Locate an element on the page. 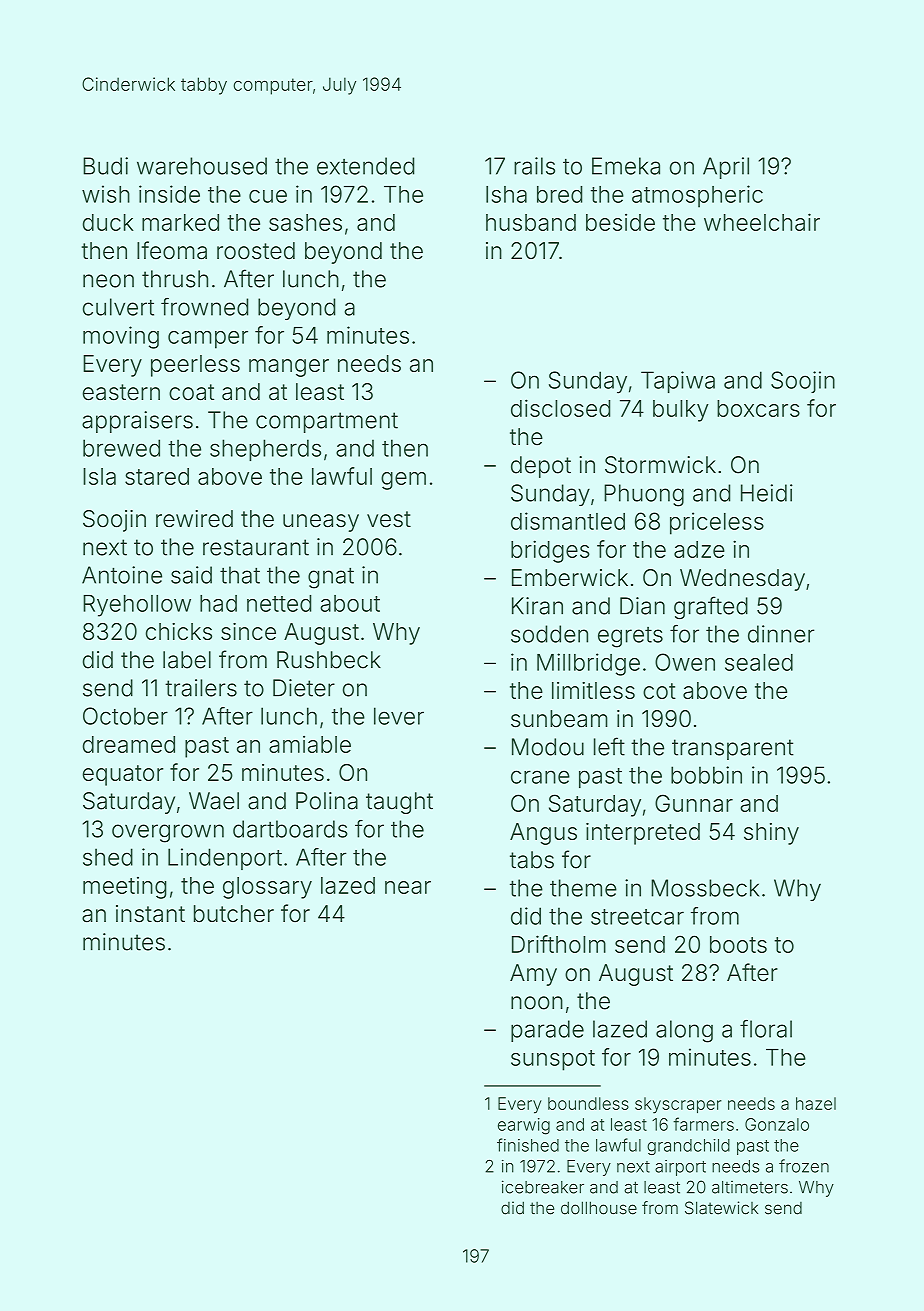  Budi is located at coordinates (105, 166).
